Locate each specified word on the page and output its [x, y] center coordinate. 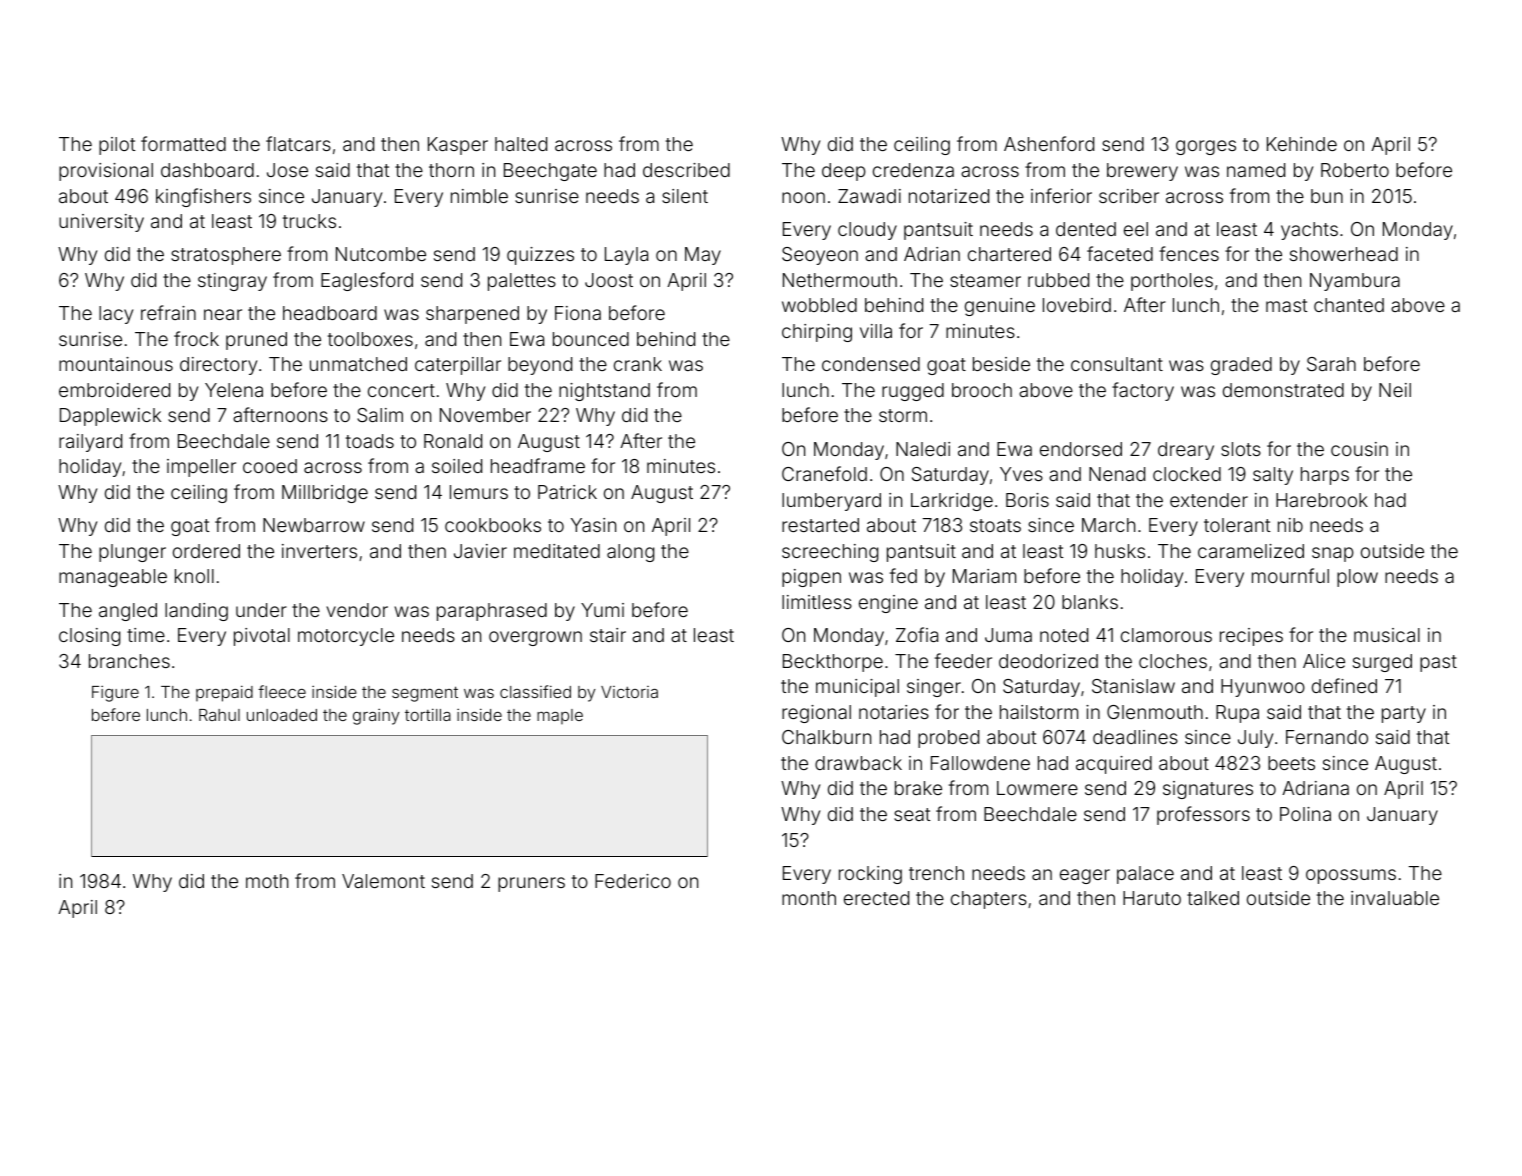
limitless [817, 602]
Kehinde [1302, 144]
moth [267, 881]
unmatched [358, 364]
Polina [1305, 814]
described [686, 170]
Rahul [219, 715]
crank [638, 364]
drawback [858, 763]
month [809, 898]
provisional [106, 172]
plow [1357, 578]
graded [1241, 366]
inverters [319, 551]
